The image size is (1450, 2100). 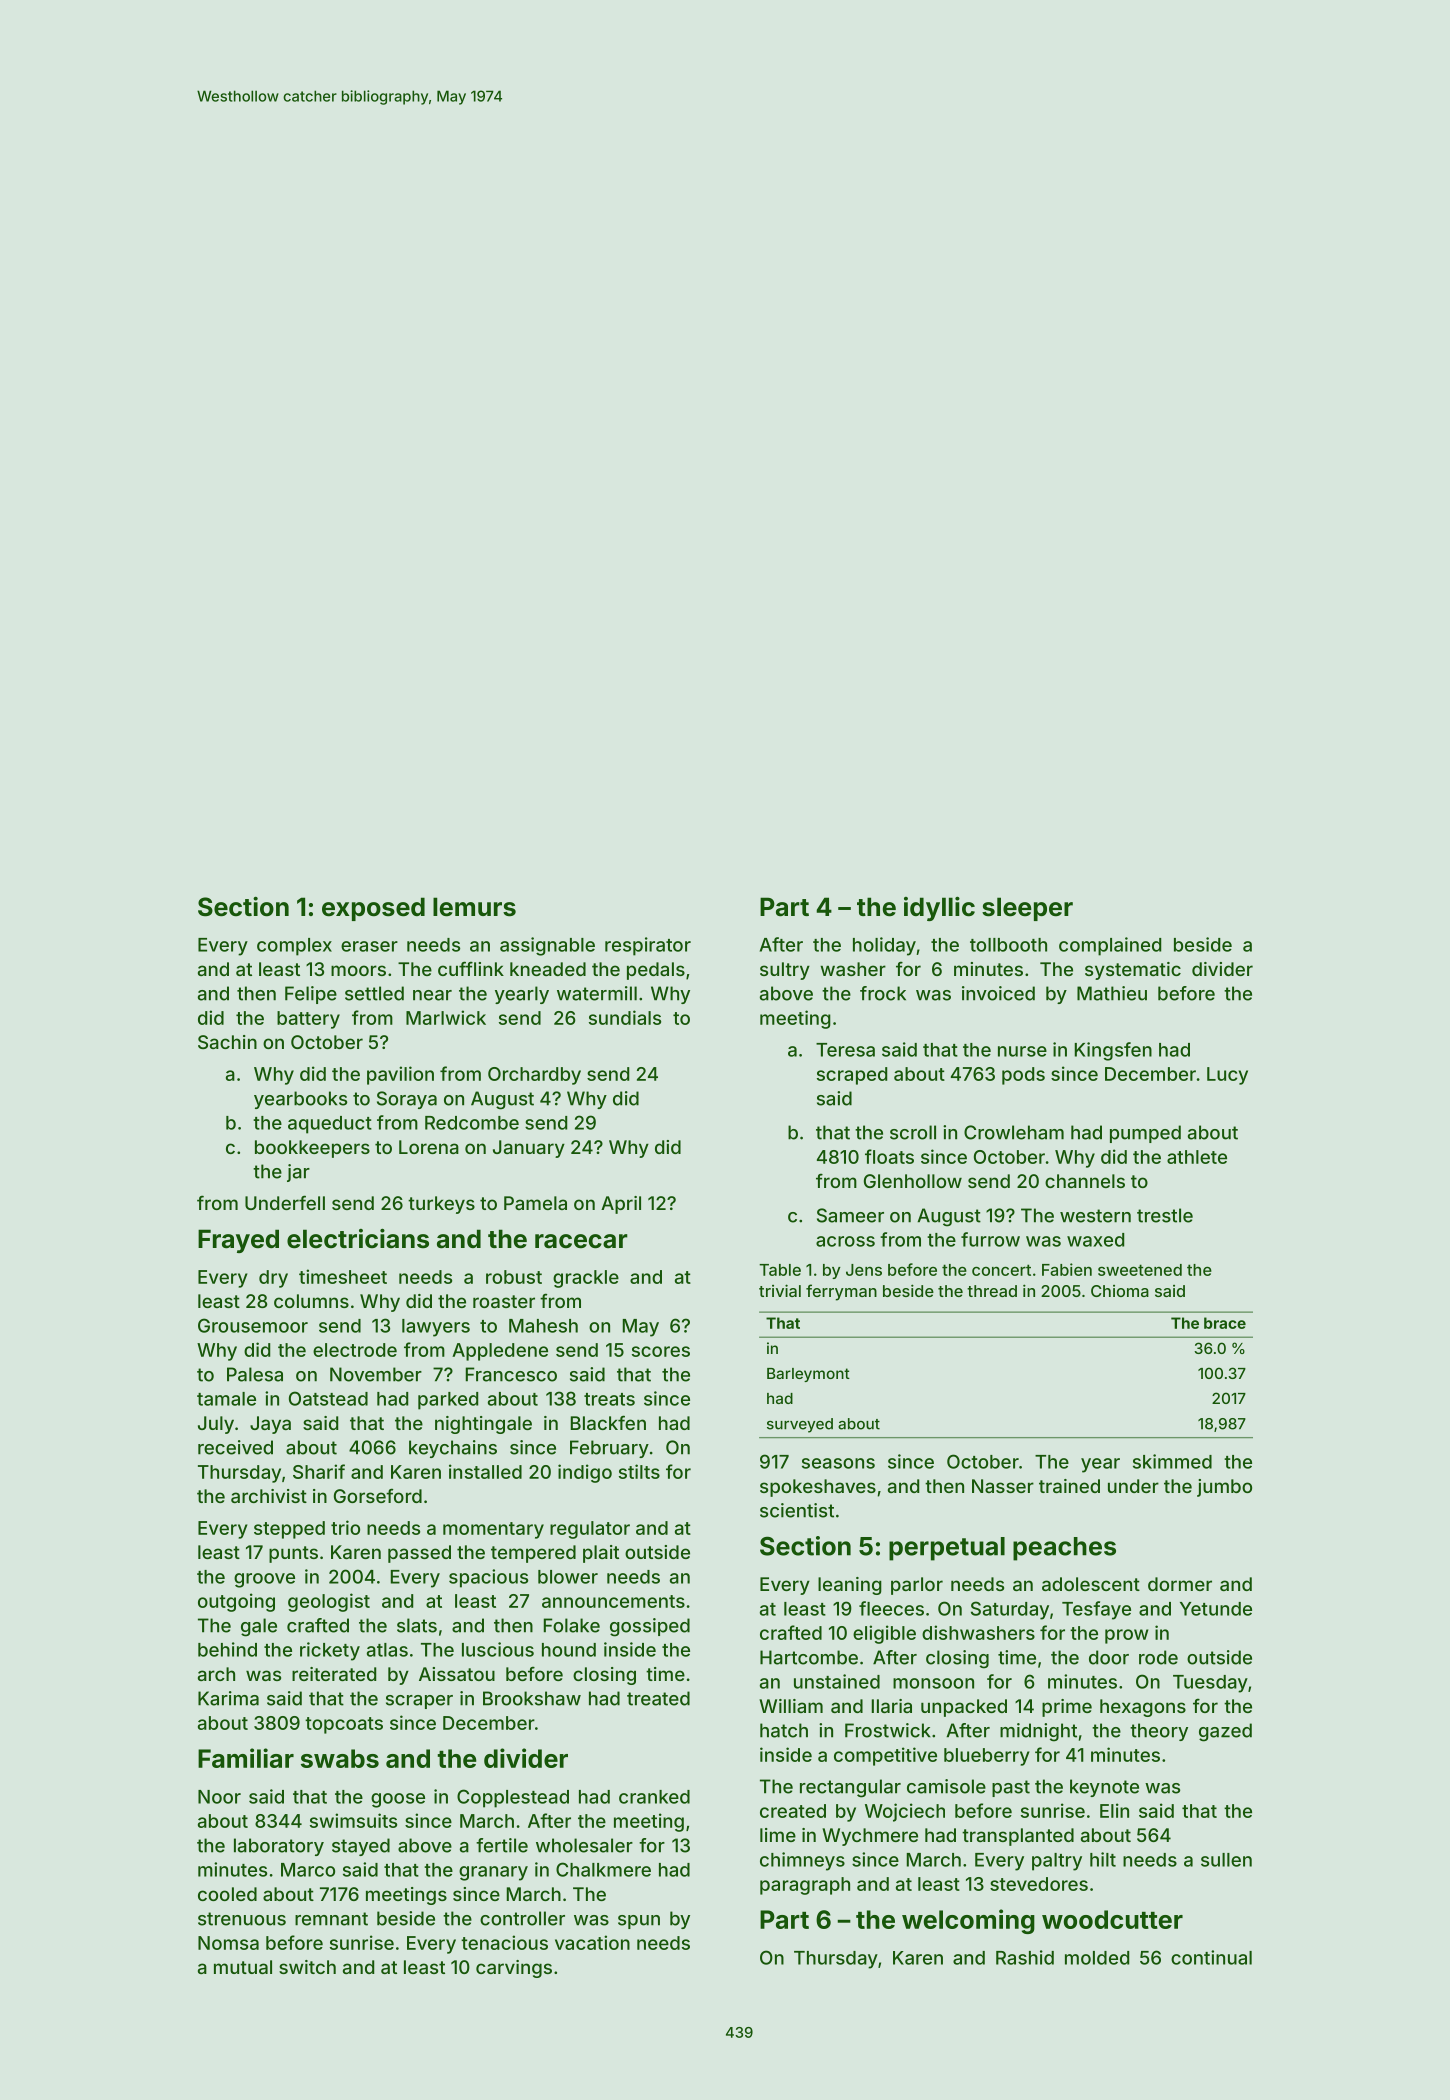 What do you see at coordinates (294, 947) in the screenshot?
I see `complex` at bounding box center [294, 947].
